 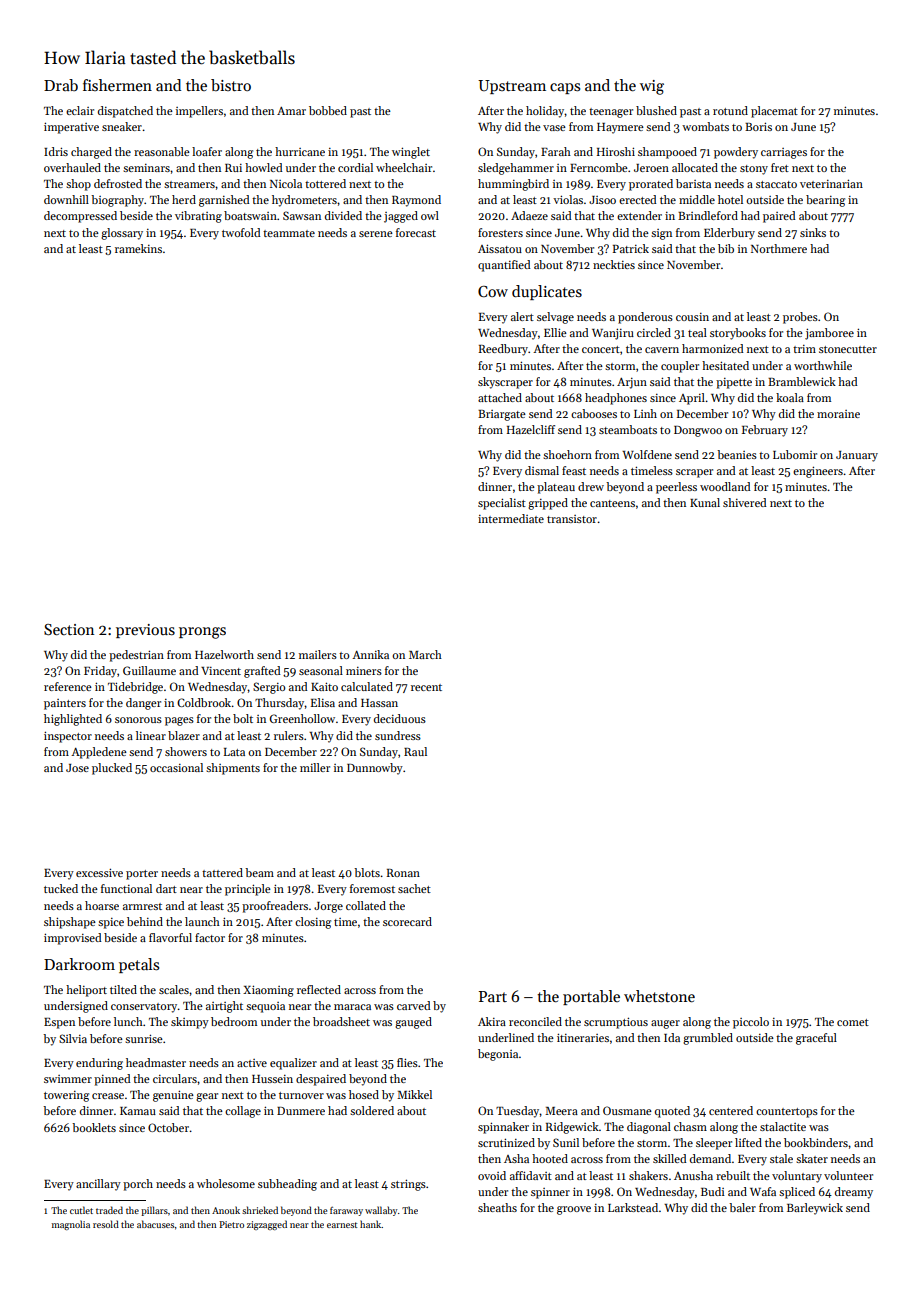 I want to click on Silvia, so click(x=73, y=1038).
